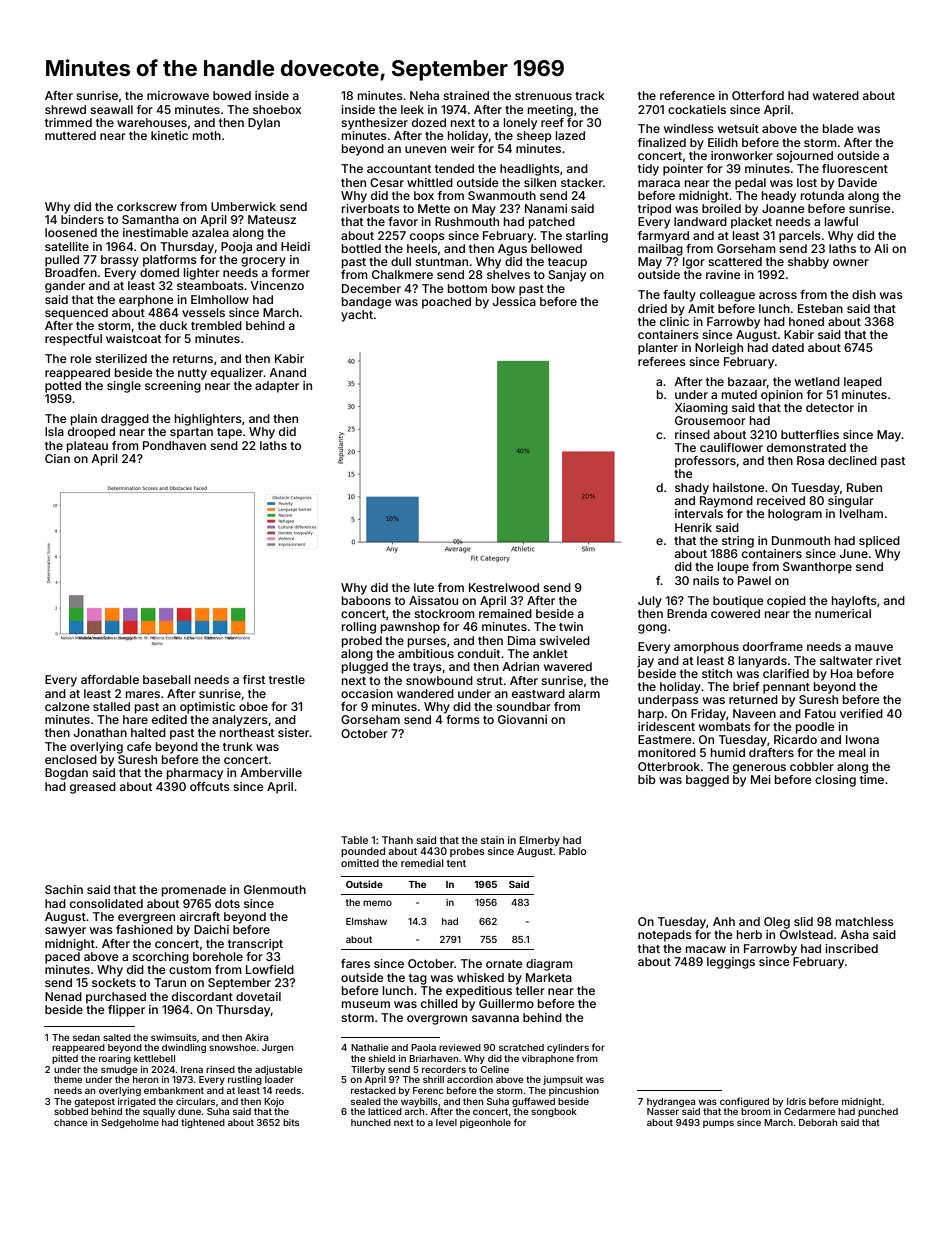 This screenshot has width=952, height=1233. I want to click on swiveled, so click(565, 640).
